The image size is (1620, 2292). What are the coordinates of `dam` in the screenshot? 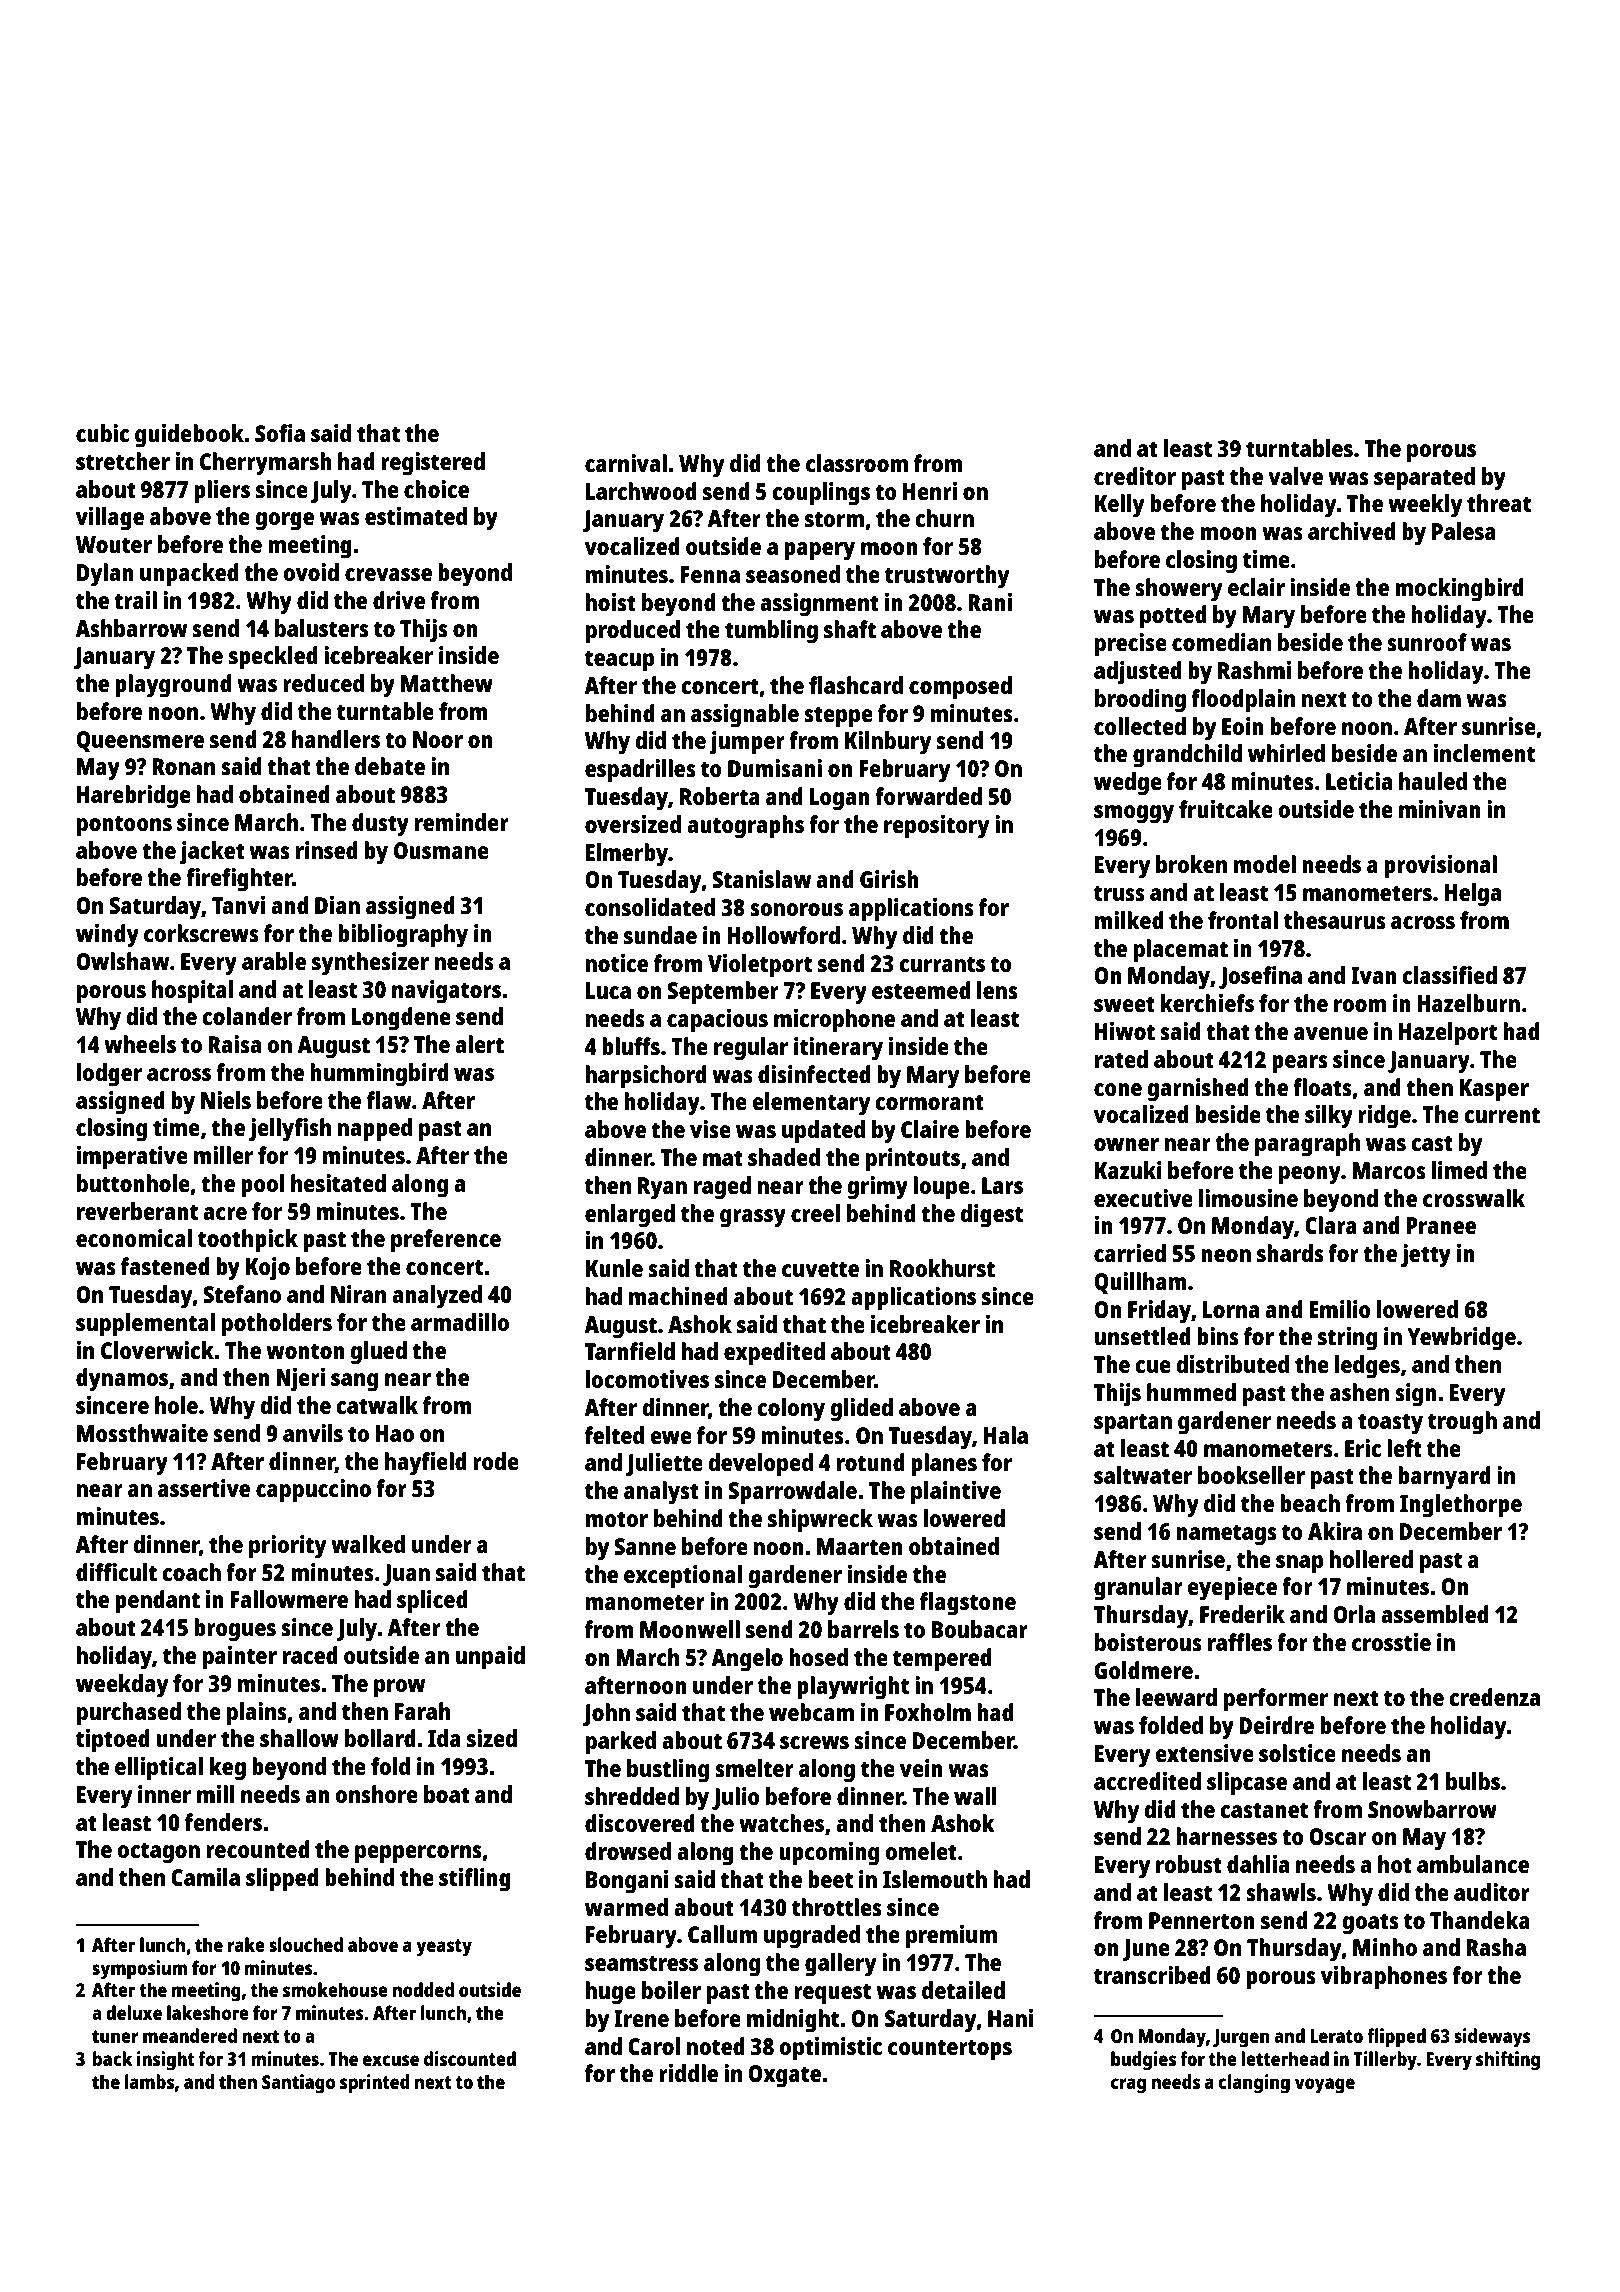 It's located at (1439, 698).
